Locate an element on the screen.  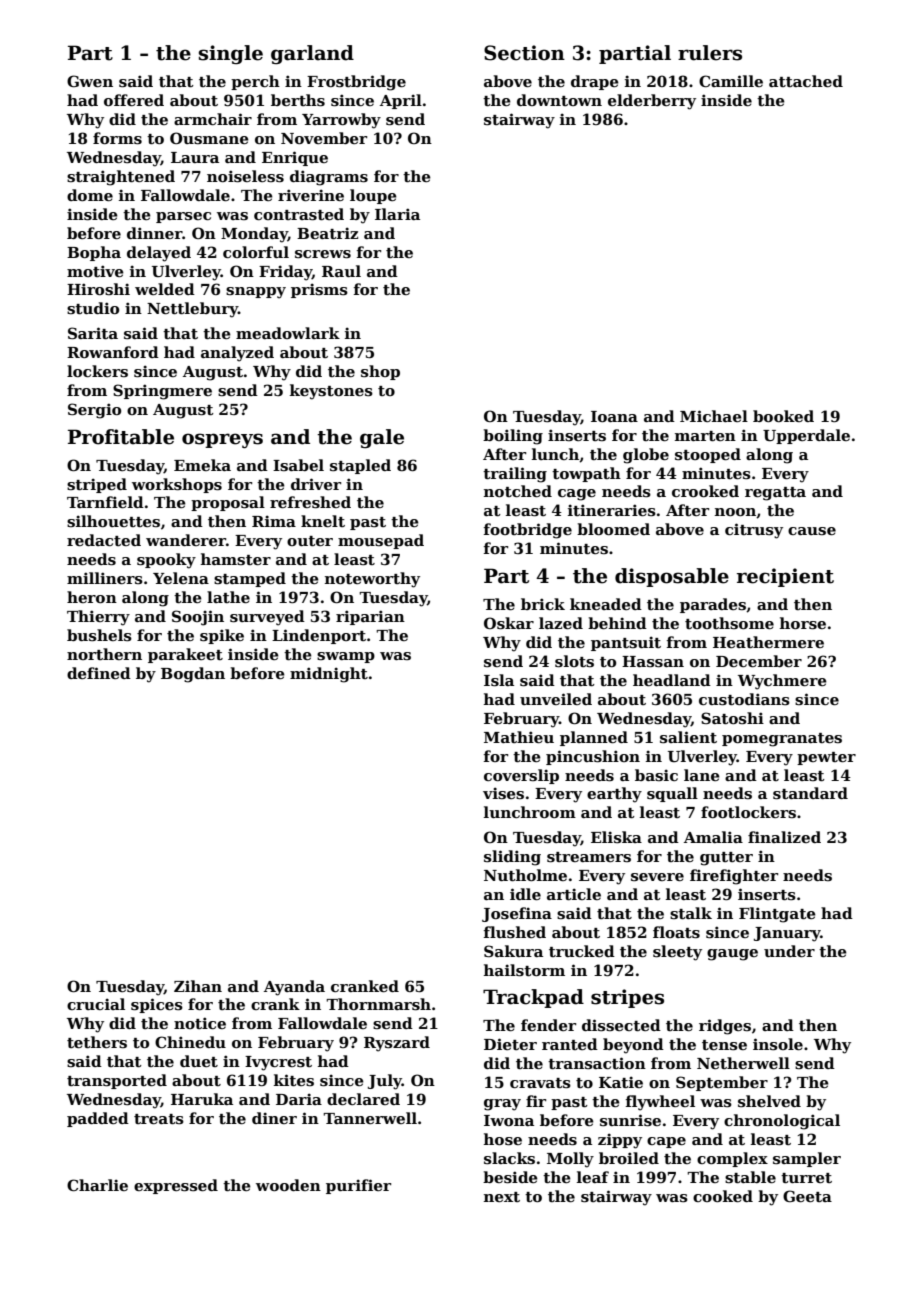
finalized is located at coordinates (784, 837).
